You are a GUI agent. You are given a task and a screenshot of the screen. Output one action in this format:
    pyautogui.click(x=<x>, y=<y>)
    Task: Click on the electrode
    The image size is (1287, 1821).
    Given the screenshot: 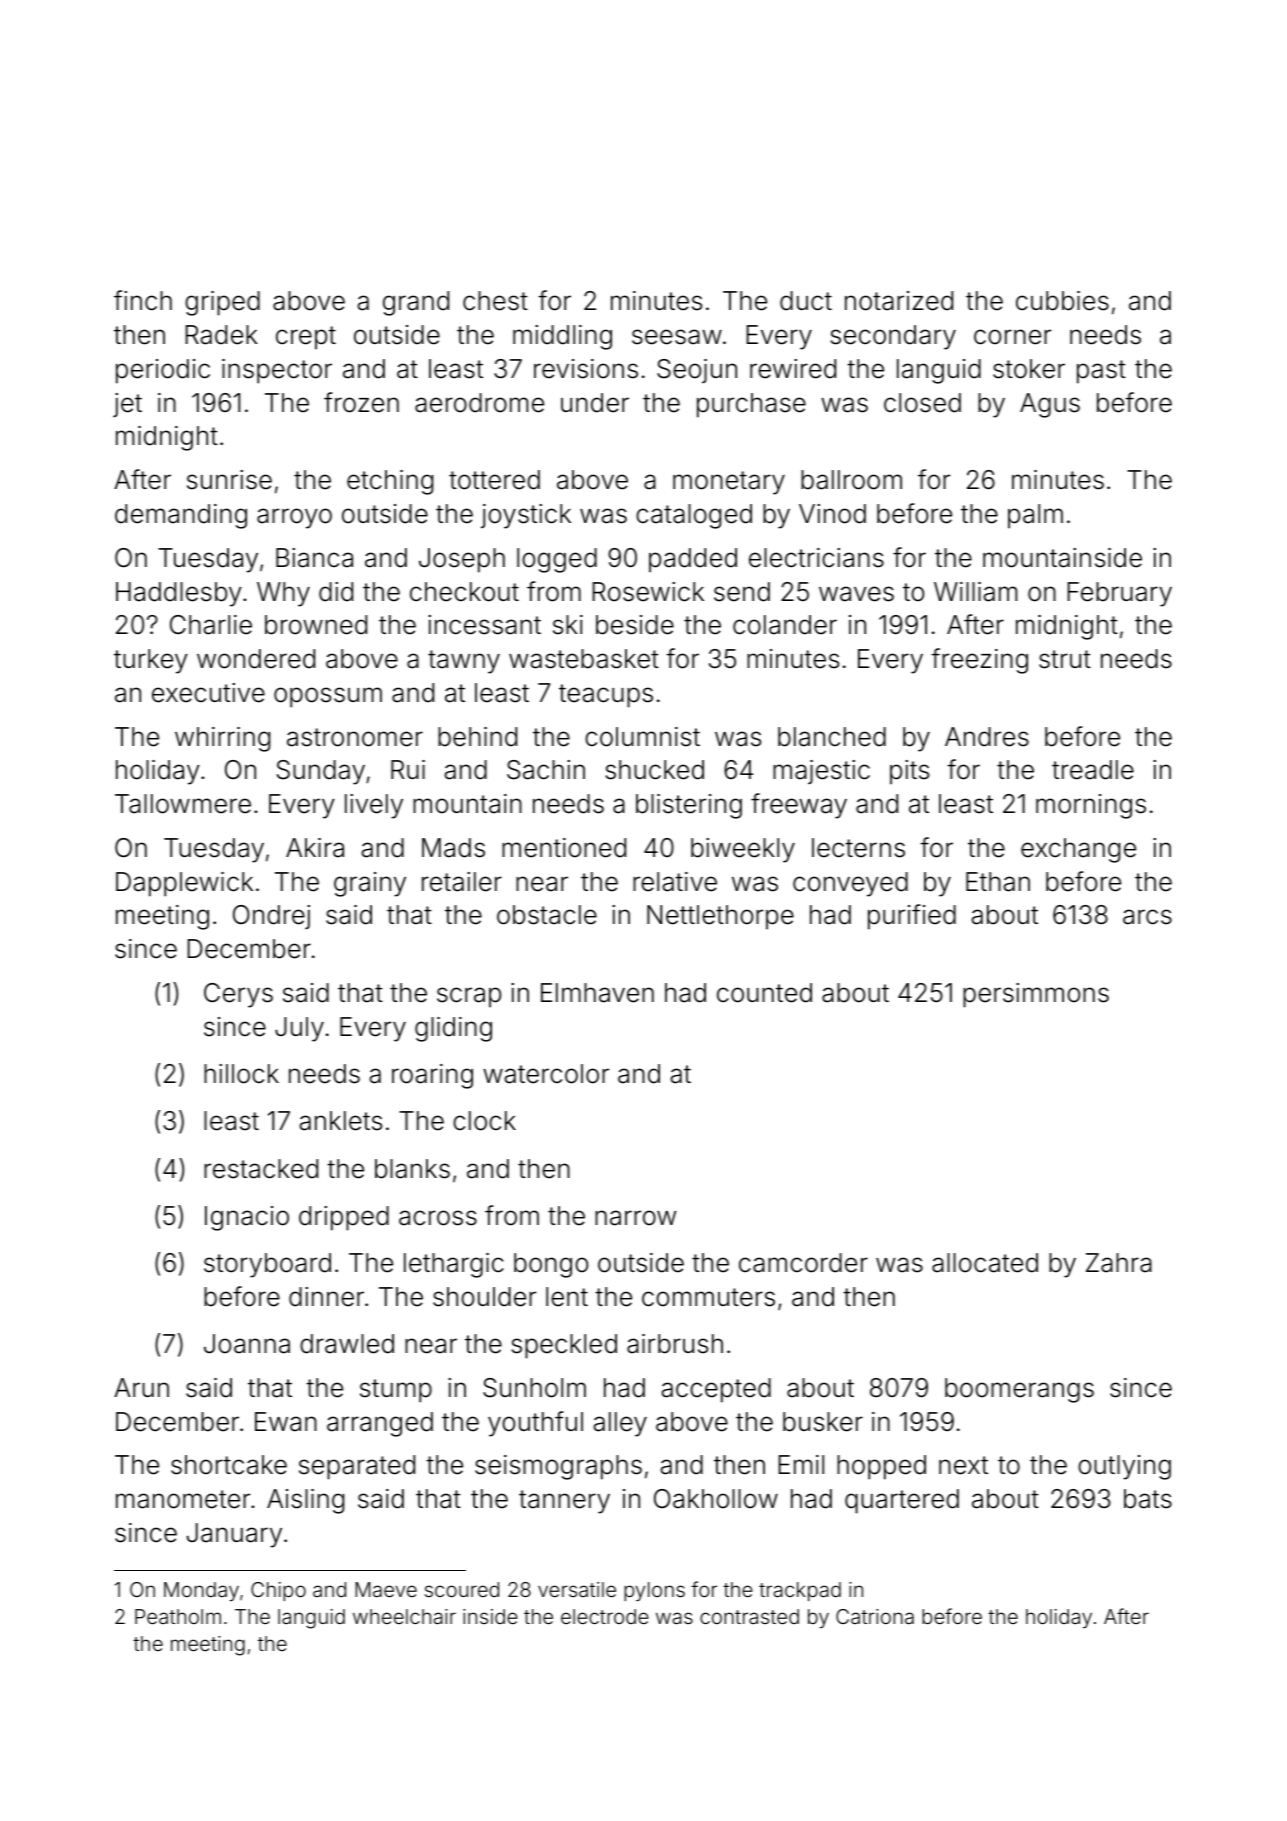 What is the action you would take?
    pyautogui.click(x=605, y=1616)
